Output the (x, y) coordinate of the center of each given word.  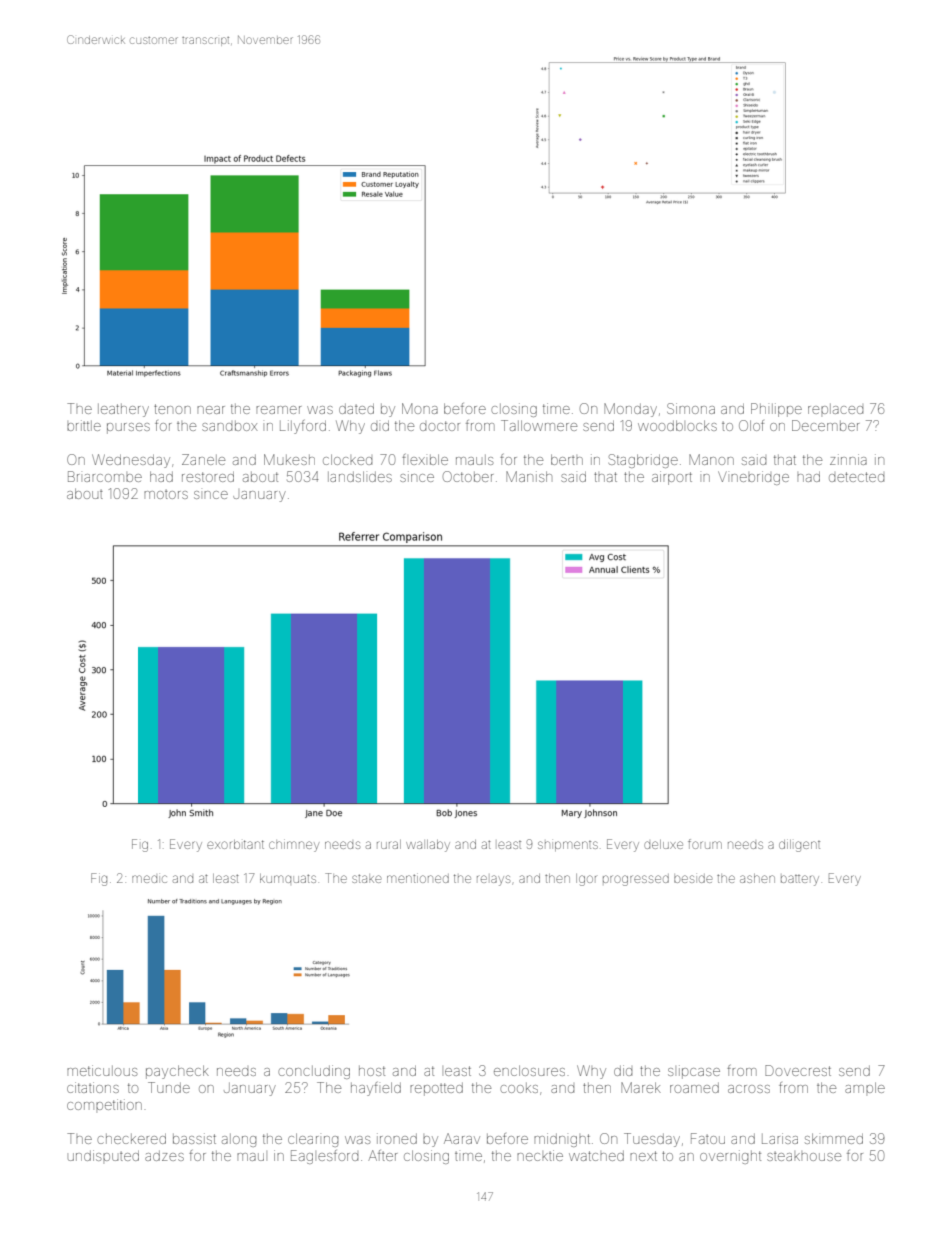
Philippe (776, 410)
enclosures (529, 1070)
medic (149, 879)
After (382, 1155)
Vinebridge (753, 478)
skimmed (834, 1138)
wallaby (428, 846)
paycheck (177, 1072)
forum (705, 844)
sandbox (229, 426)
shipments (568, 846)
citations (93, 1087)
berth (567, 459)
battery (800, 880)
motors (166, 494)
